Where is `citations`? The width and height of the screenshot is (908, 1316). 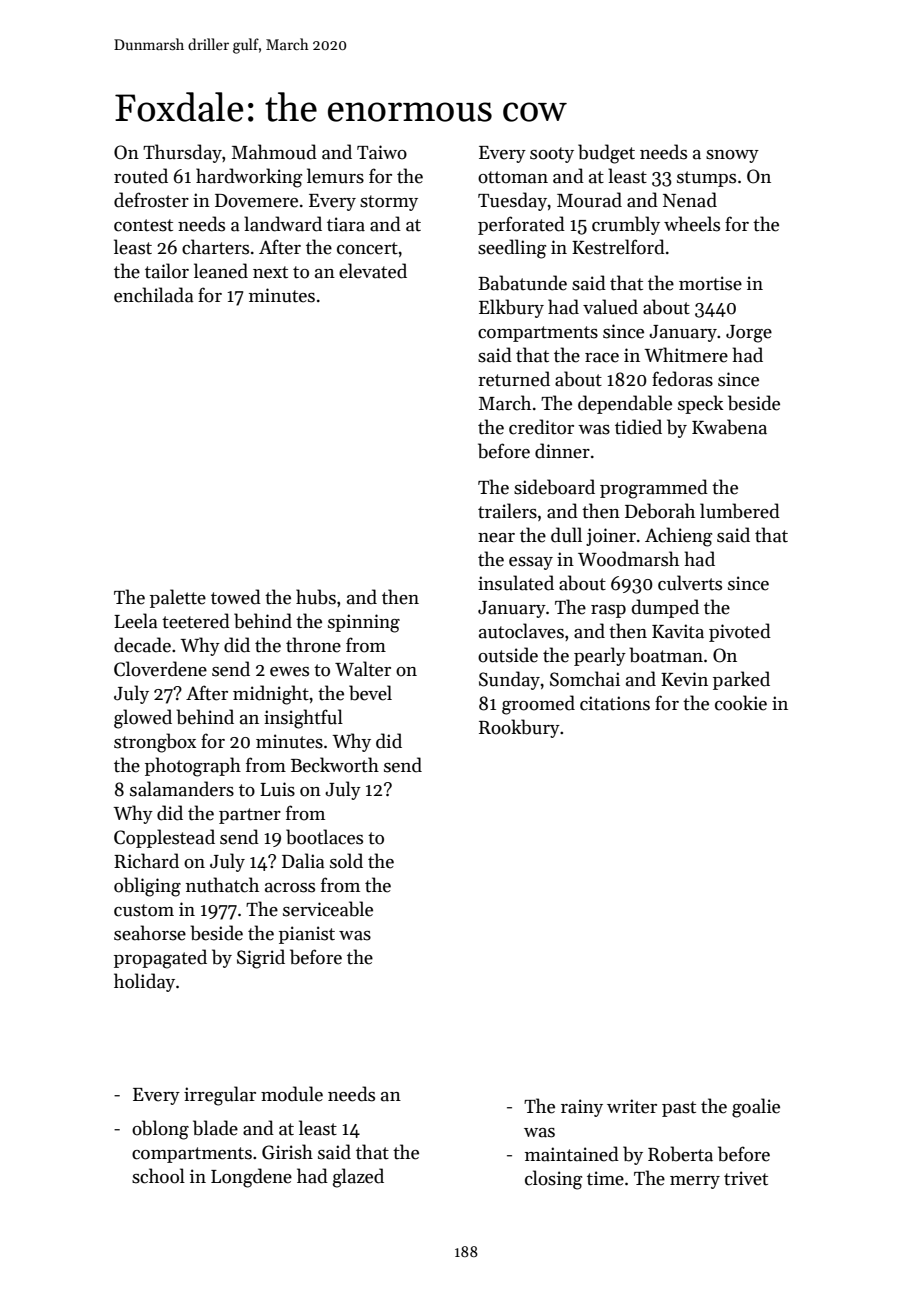
citations is located at coordinates (615, 703).
